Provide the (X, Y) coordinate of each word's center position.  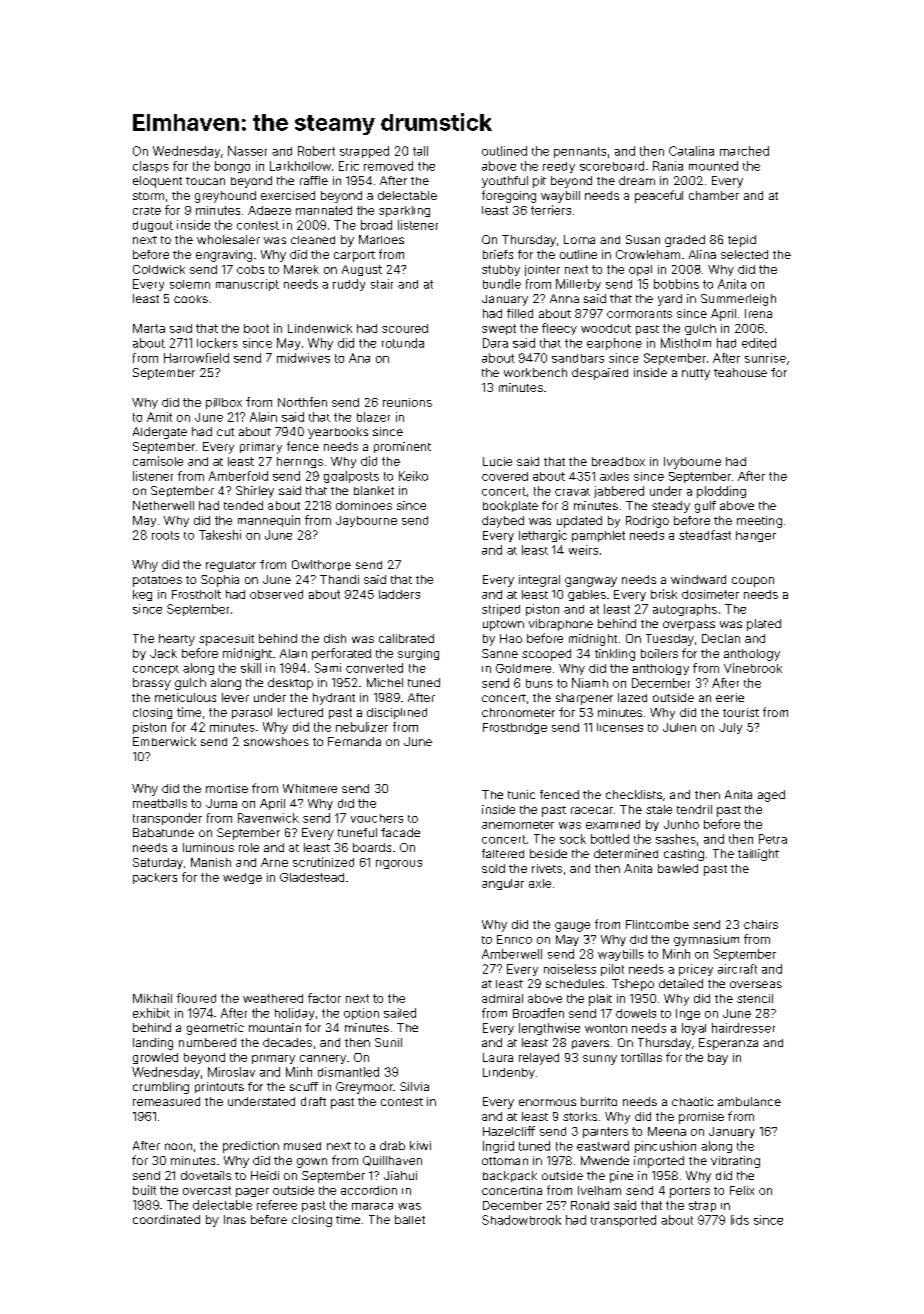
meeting (759, 522)
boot (256, 328)
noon (178, 1146)
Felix (742, 1190)
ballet (410, 1219)
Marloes (381, 239)
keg (142, 595)
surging (418, 654)
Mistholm (686, 343)
